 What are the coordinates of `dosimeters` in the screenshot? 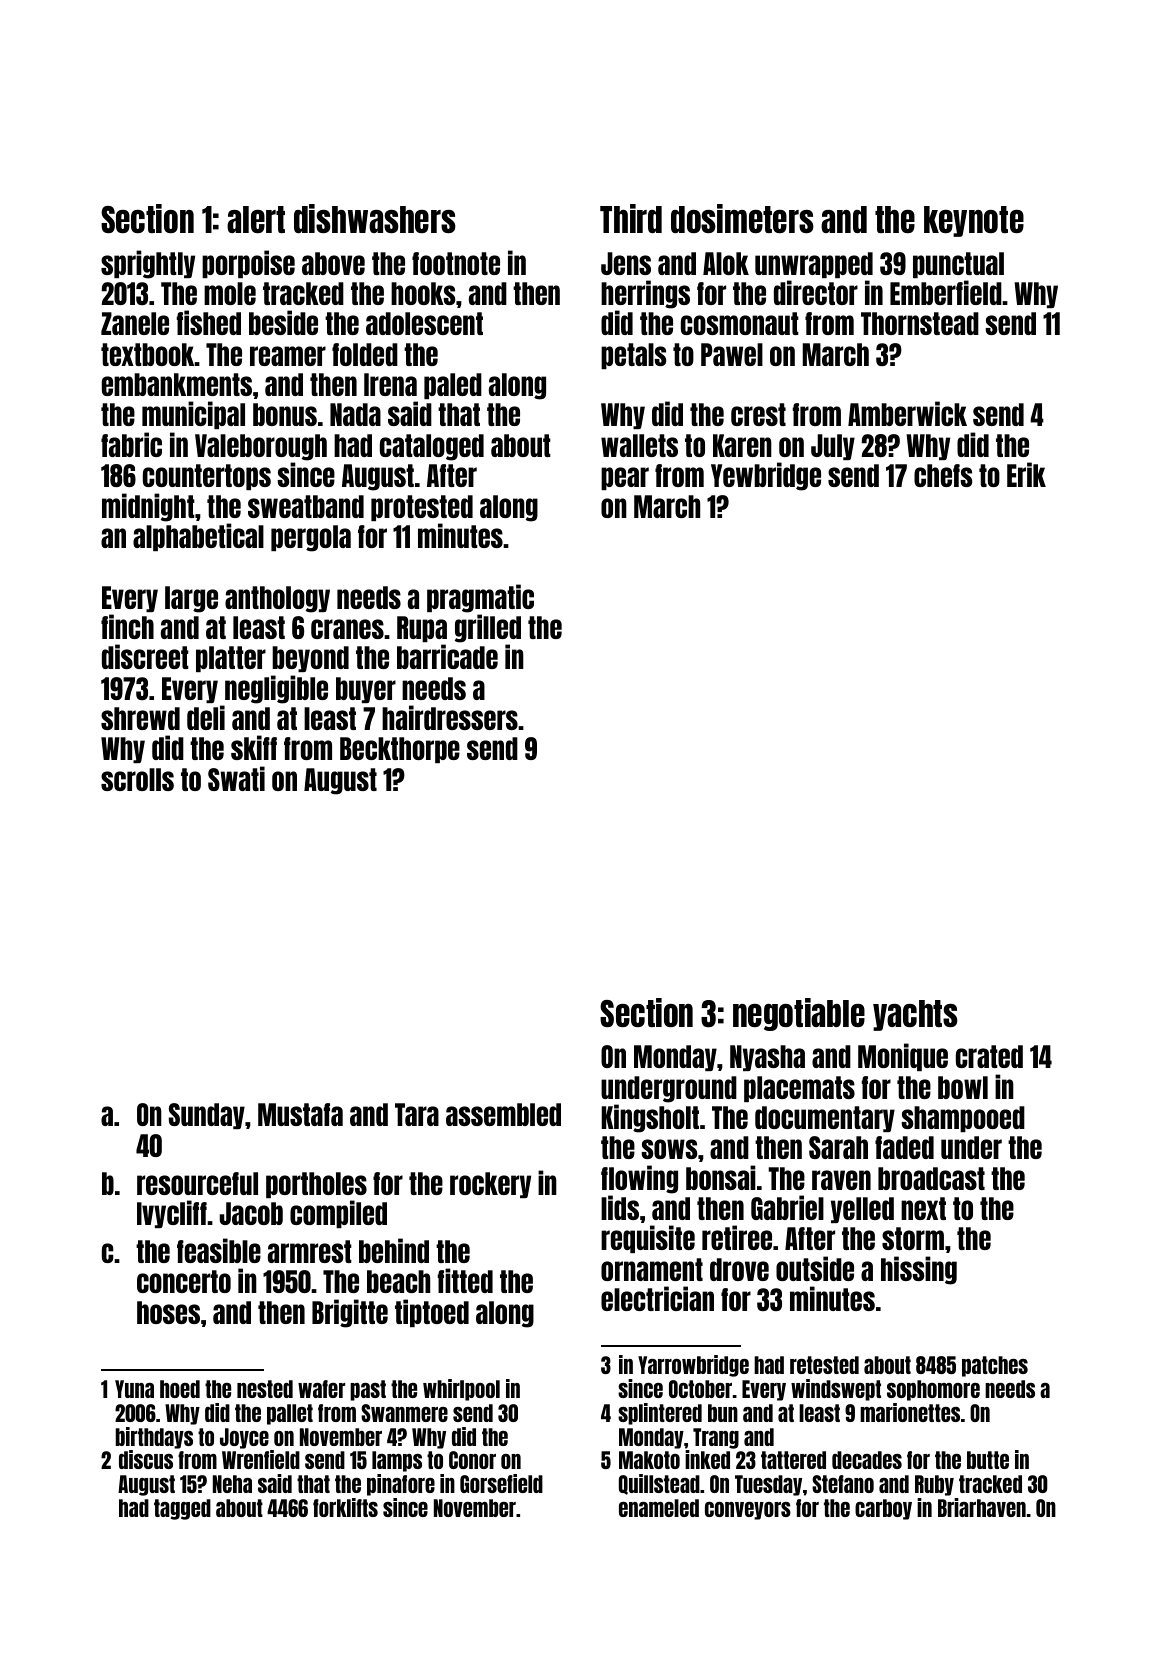 It's located at (742, 218).
